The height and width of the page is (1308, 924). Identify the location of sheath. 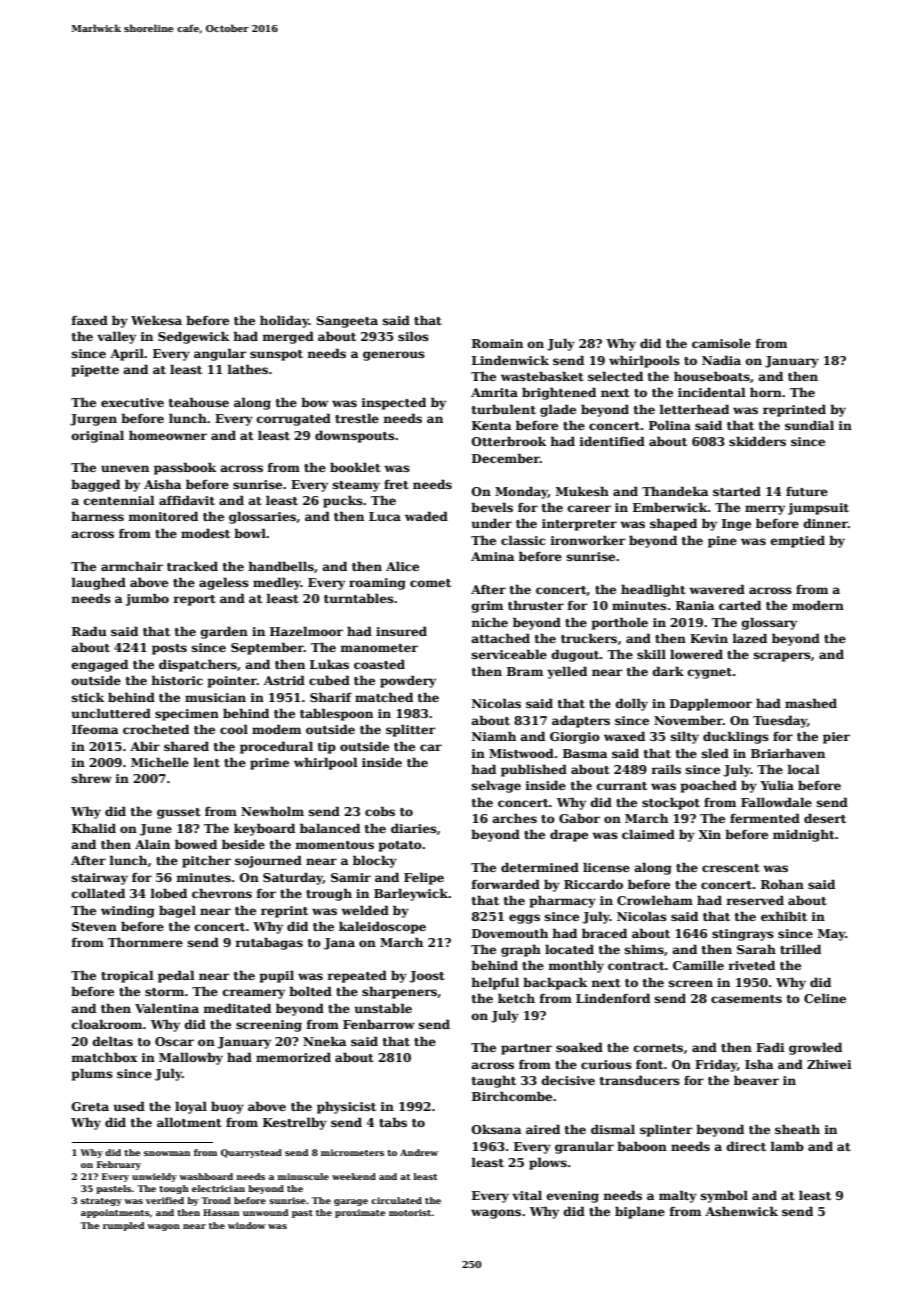
(797, 1129).
